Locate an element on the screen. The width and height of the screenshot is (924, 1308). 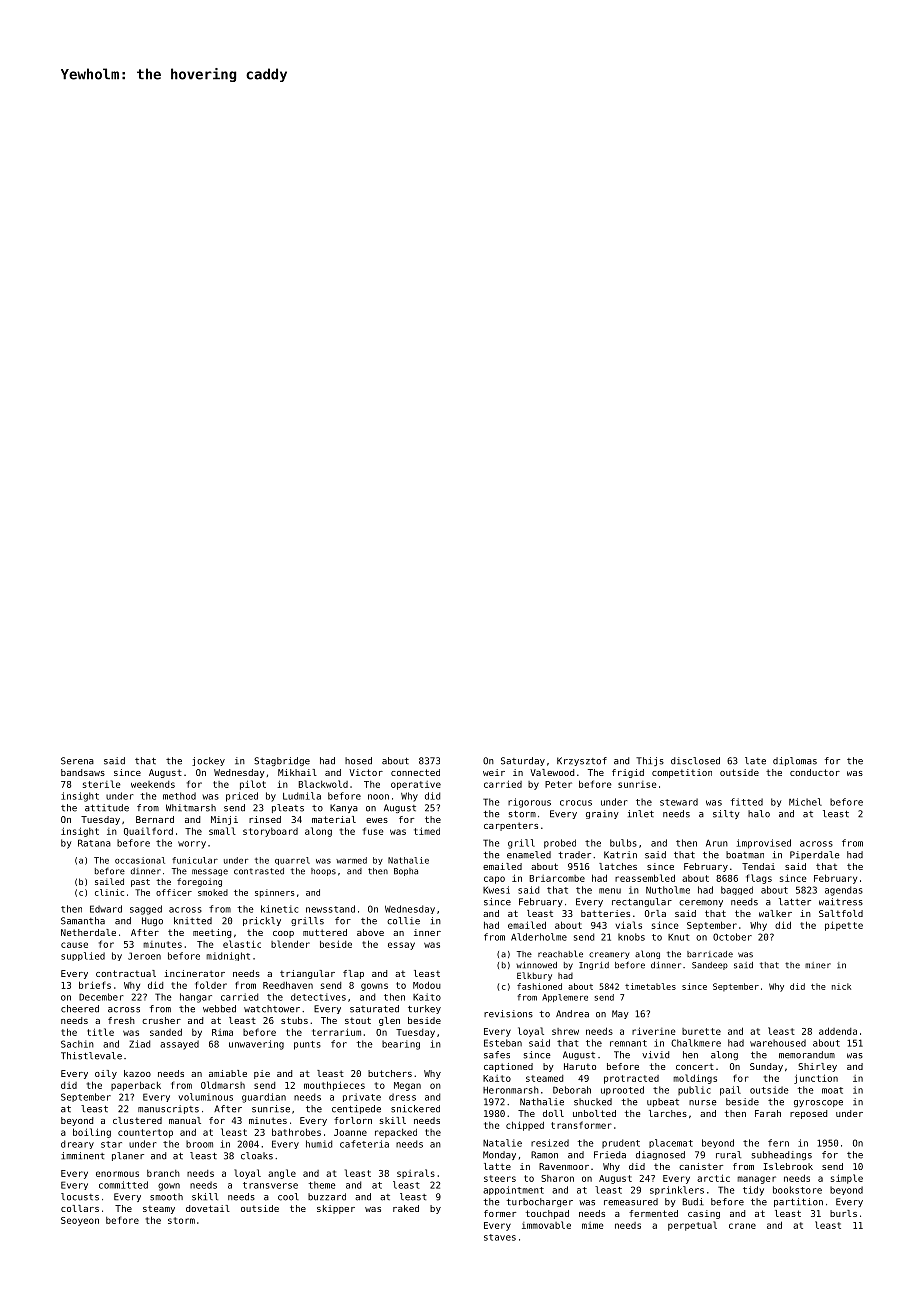
Ludmila is located at coordinates (302, 796).
